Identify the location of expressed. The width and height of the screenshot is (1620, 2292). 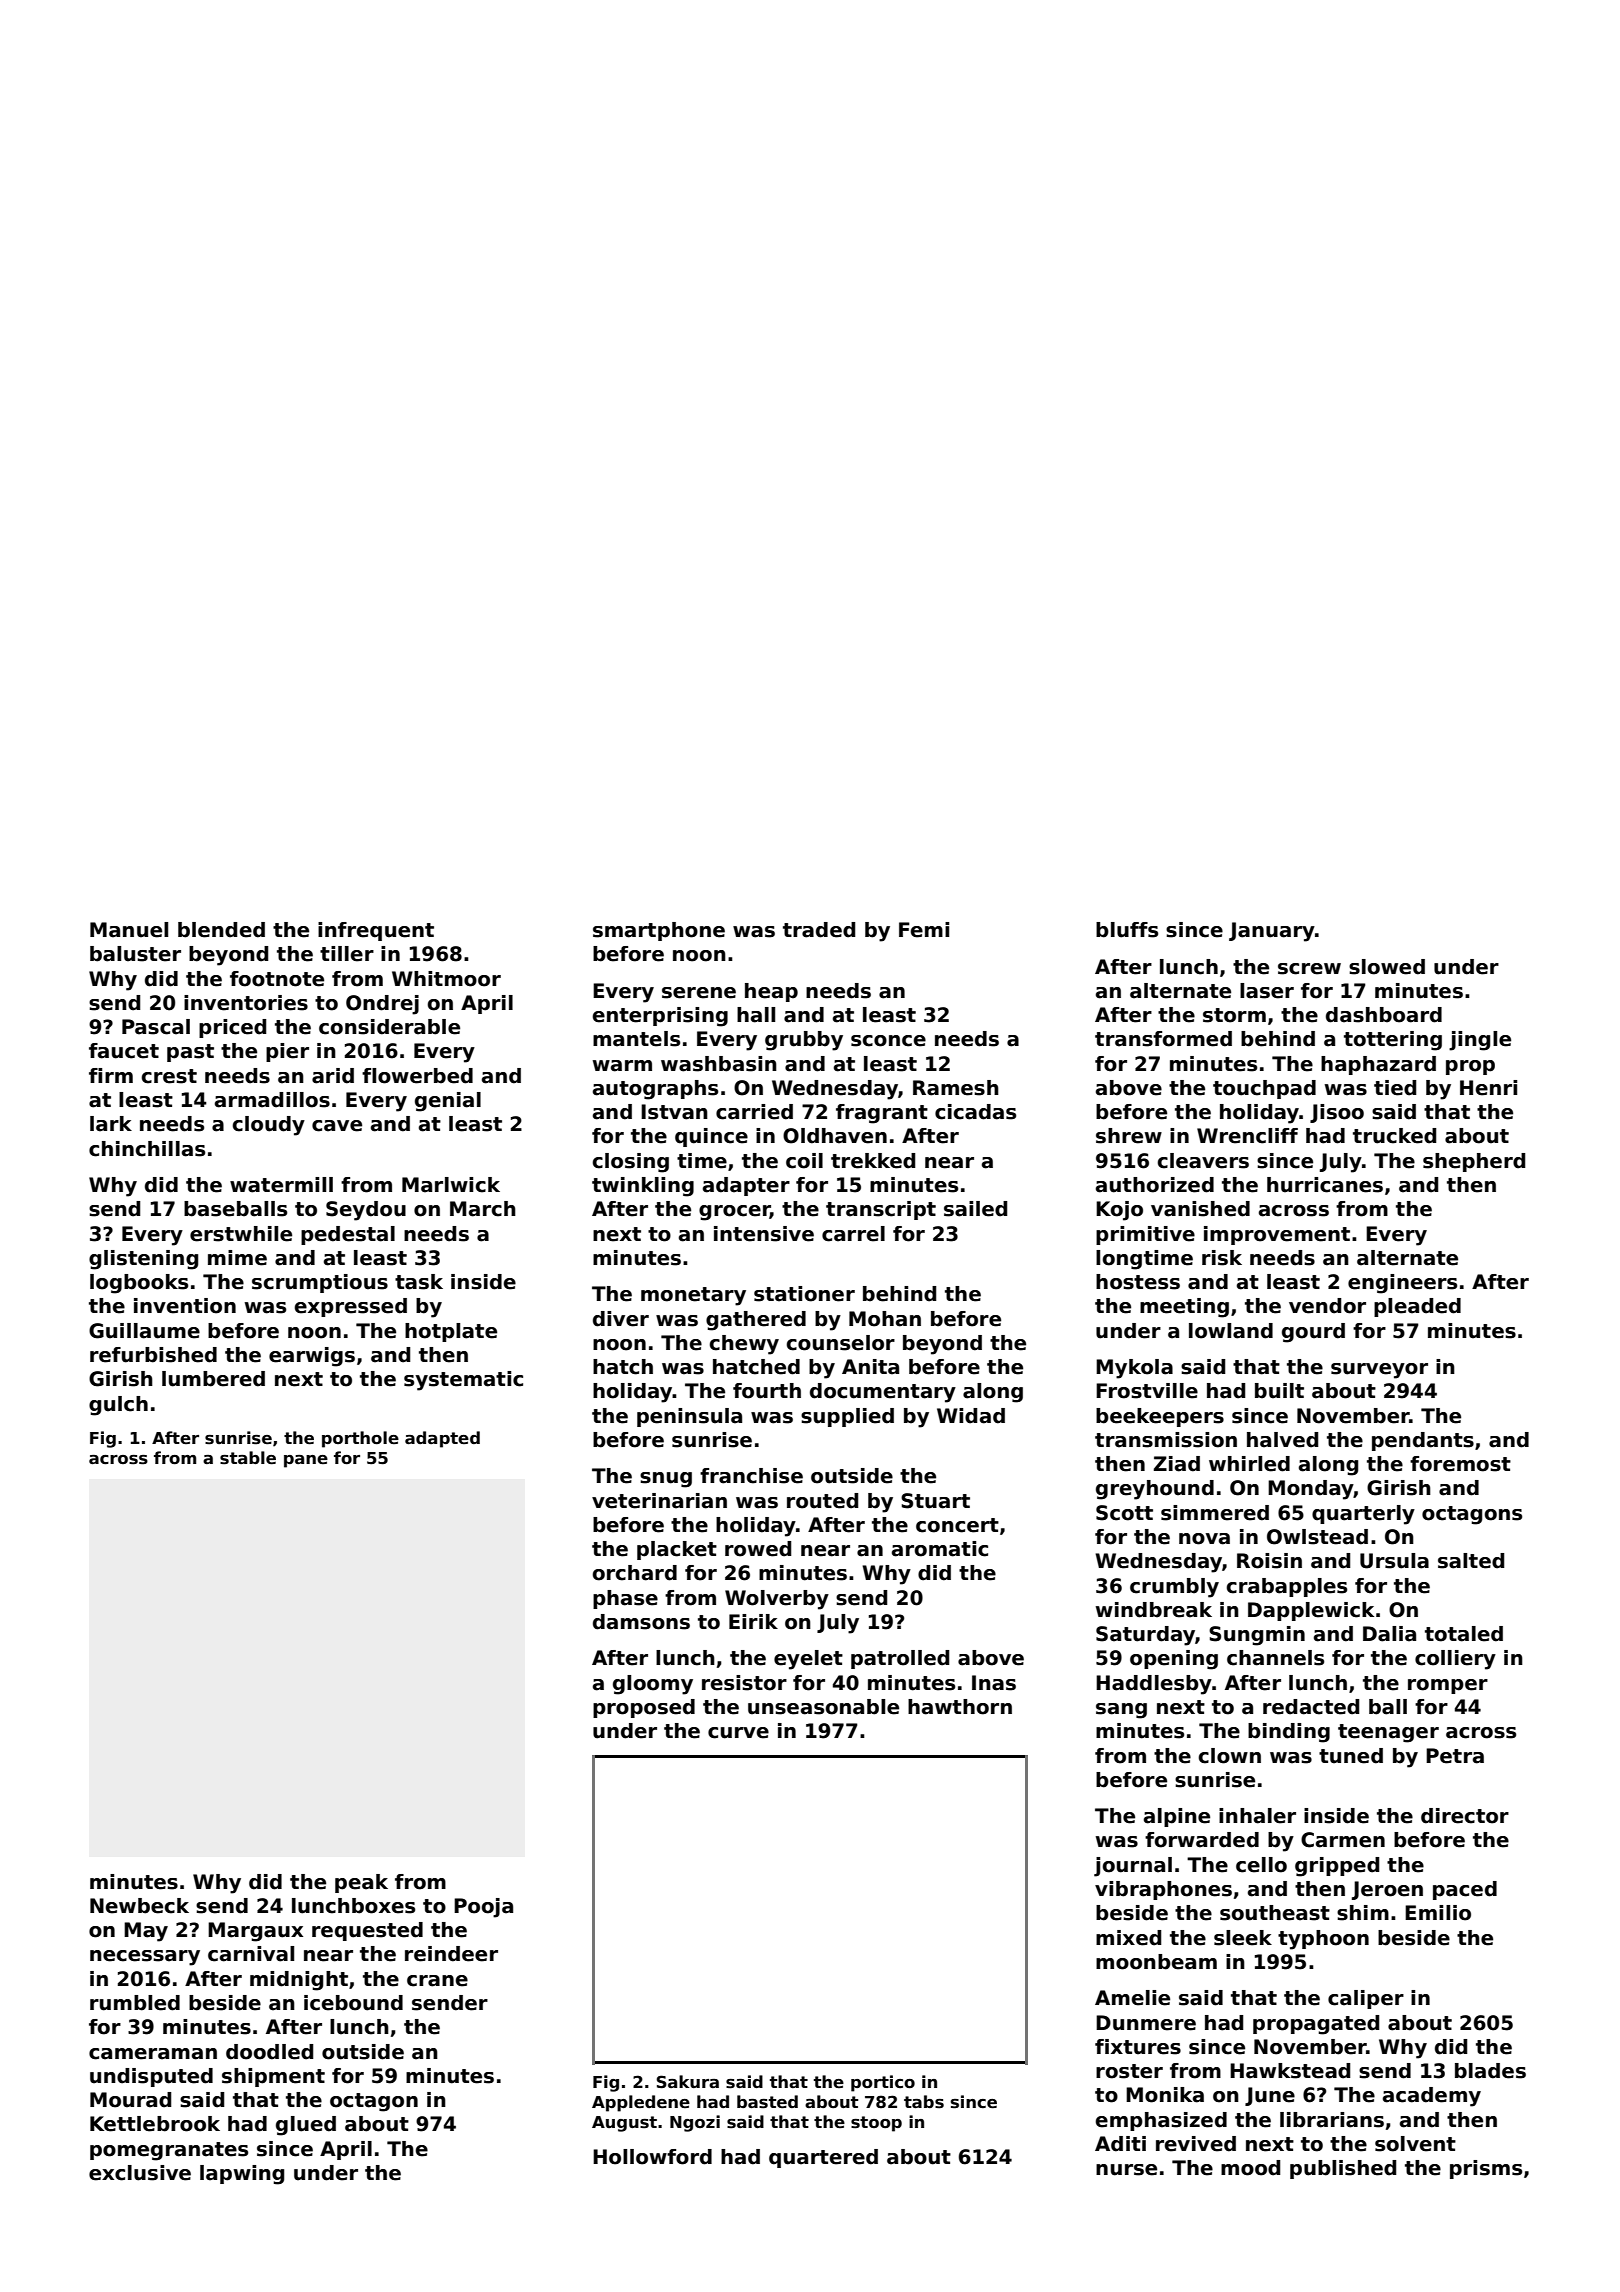
(351, 1307).
